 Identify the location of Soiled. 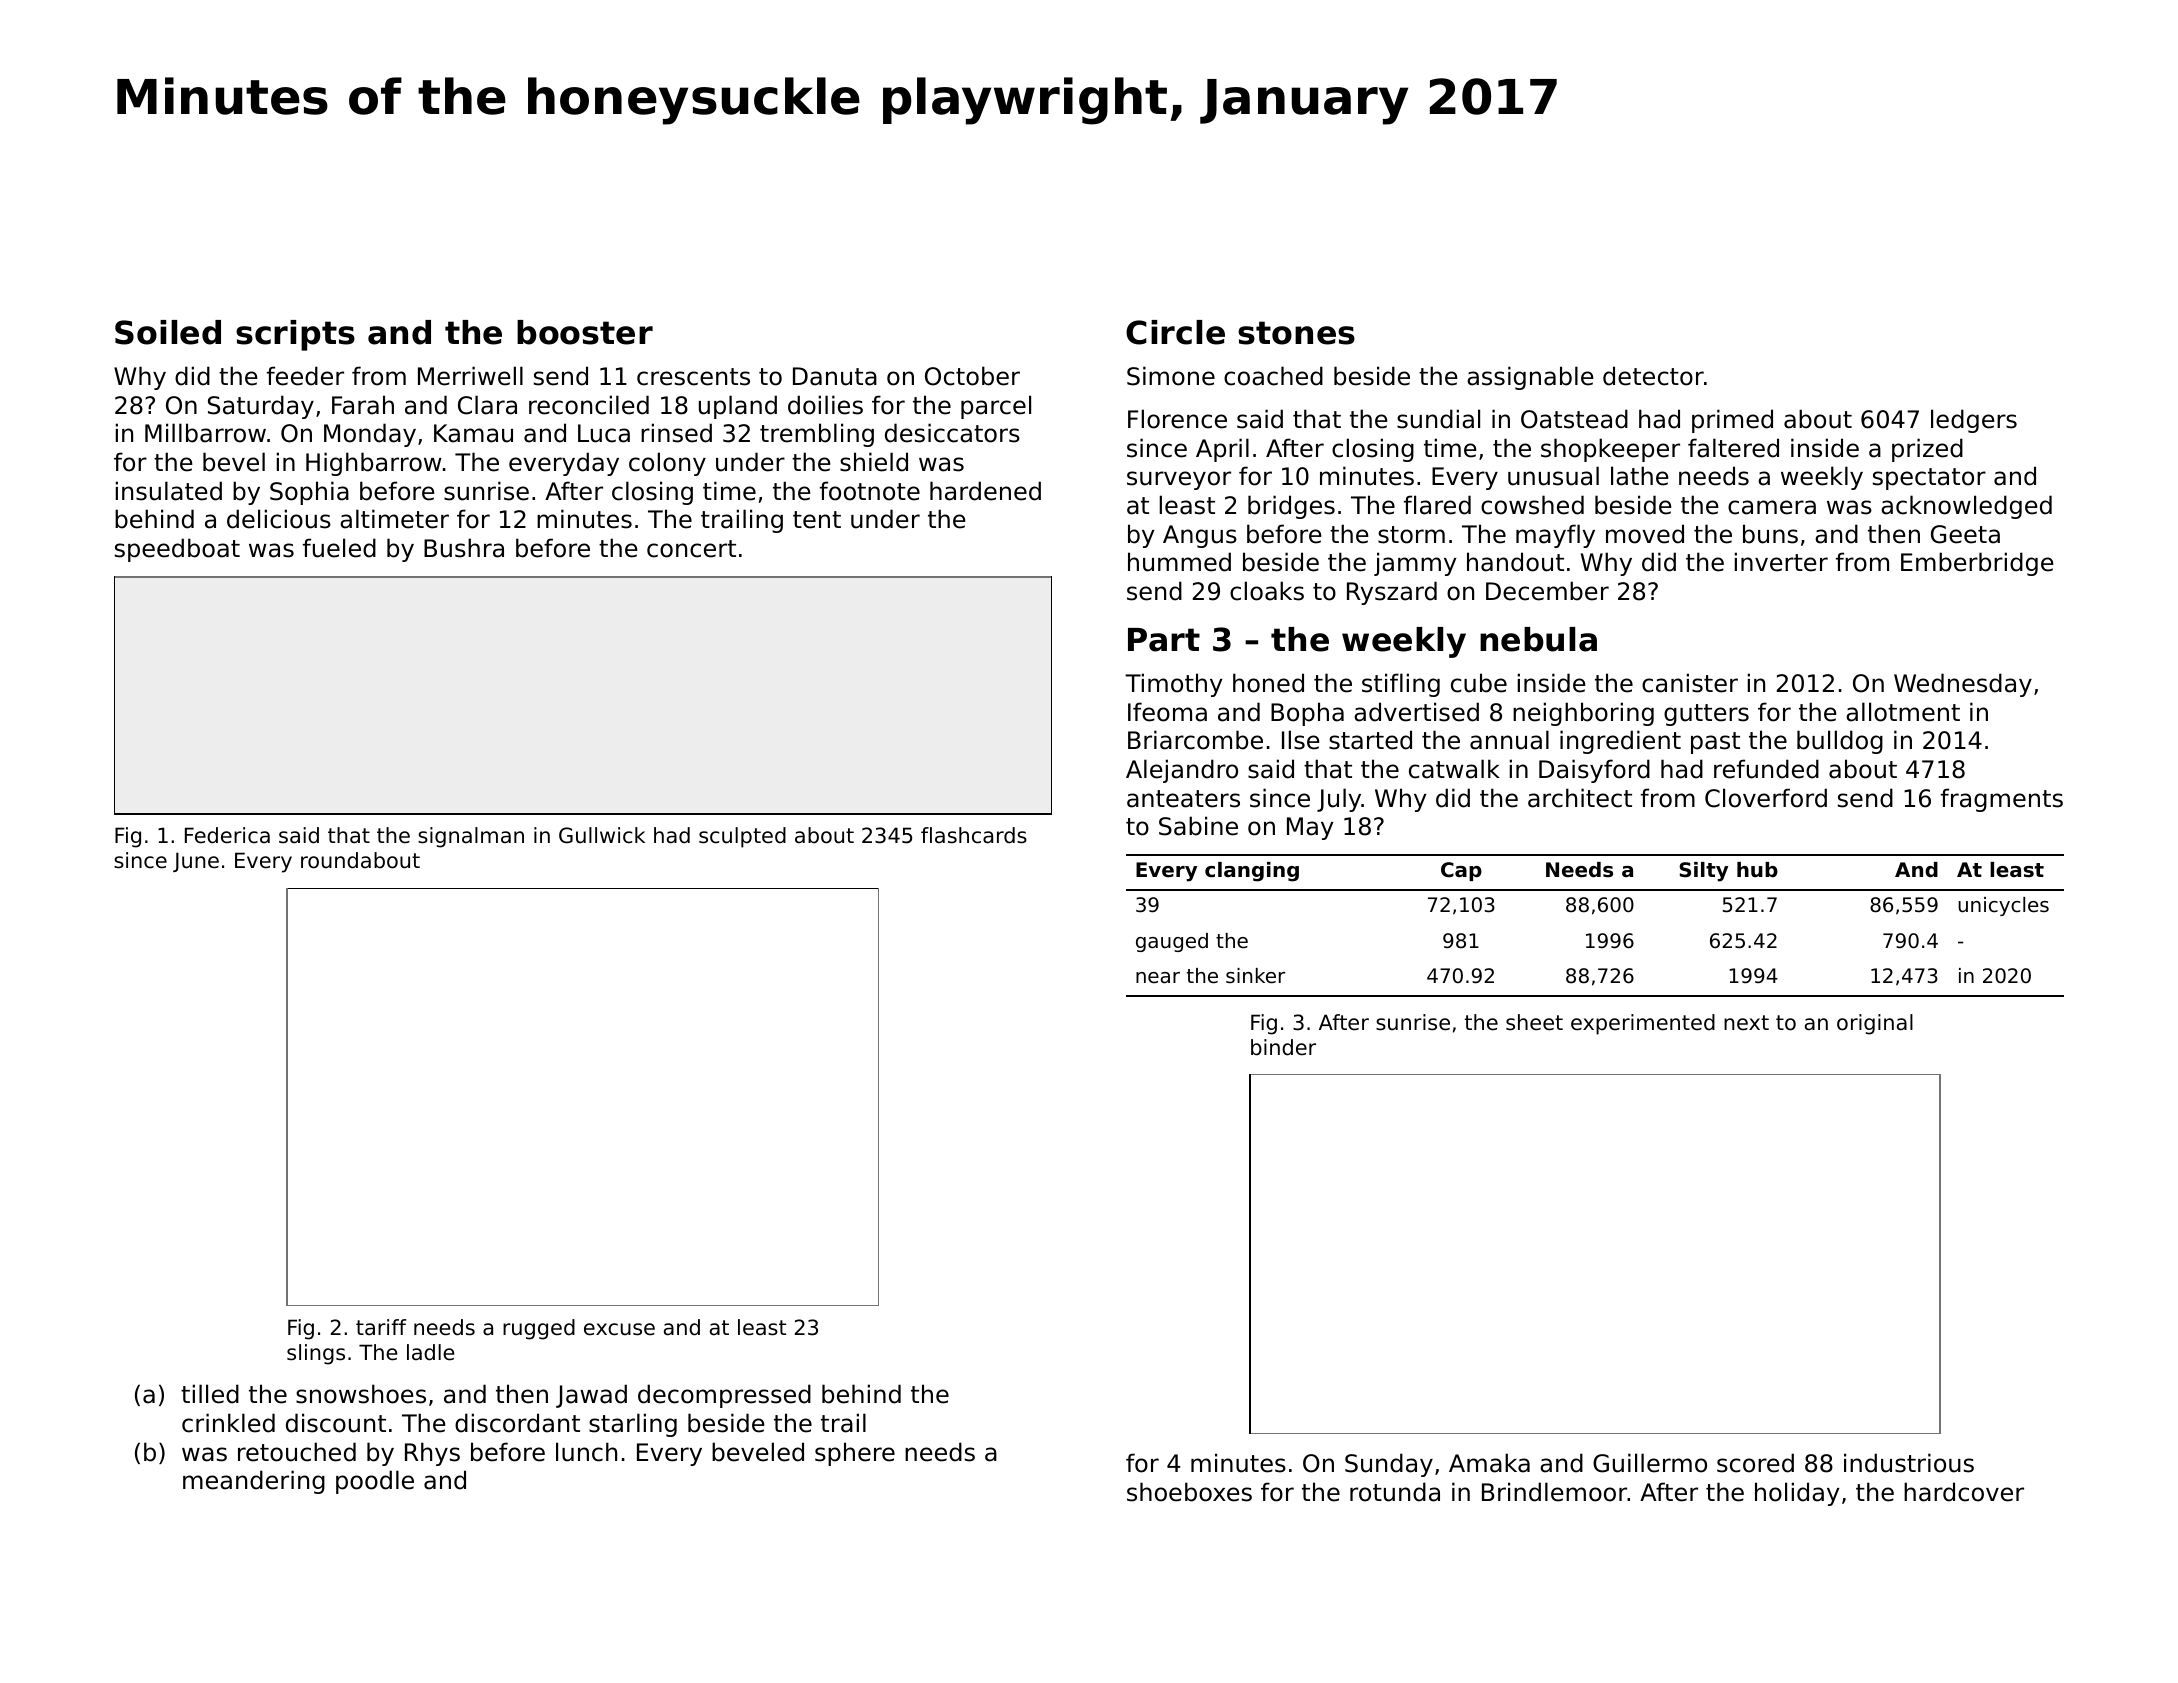
(168, 332).
